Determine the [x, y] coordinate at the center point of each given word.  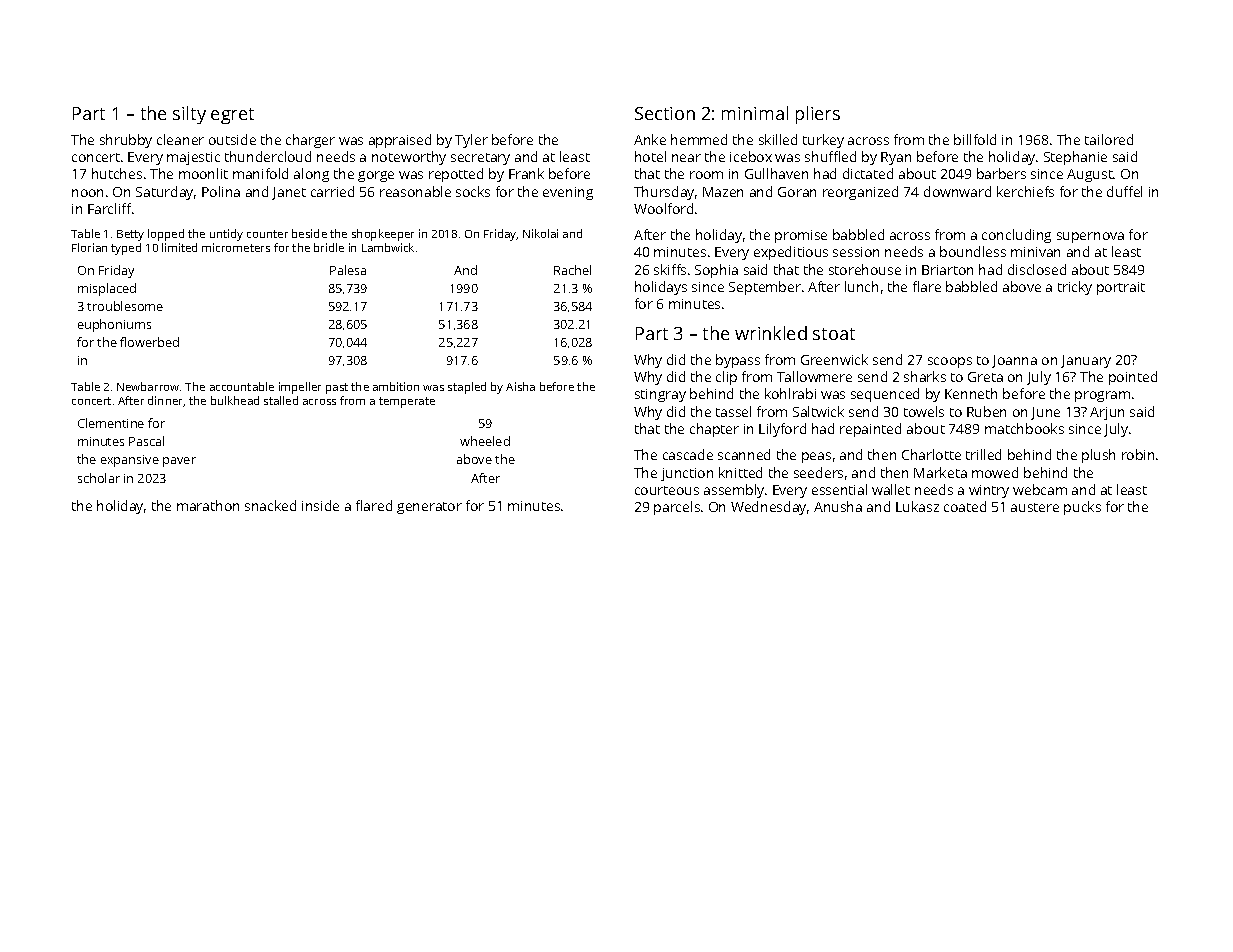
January [1086, 361]
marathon [208, 505]
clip [726, 378]
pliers [818, 115]
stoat [834, 334]
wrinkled [771, 333]
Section [665, 113]
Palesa [348, 270]
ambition [396, 386]
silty [189, 115]
